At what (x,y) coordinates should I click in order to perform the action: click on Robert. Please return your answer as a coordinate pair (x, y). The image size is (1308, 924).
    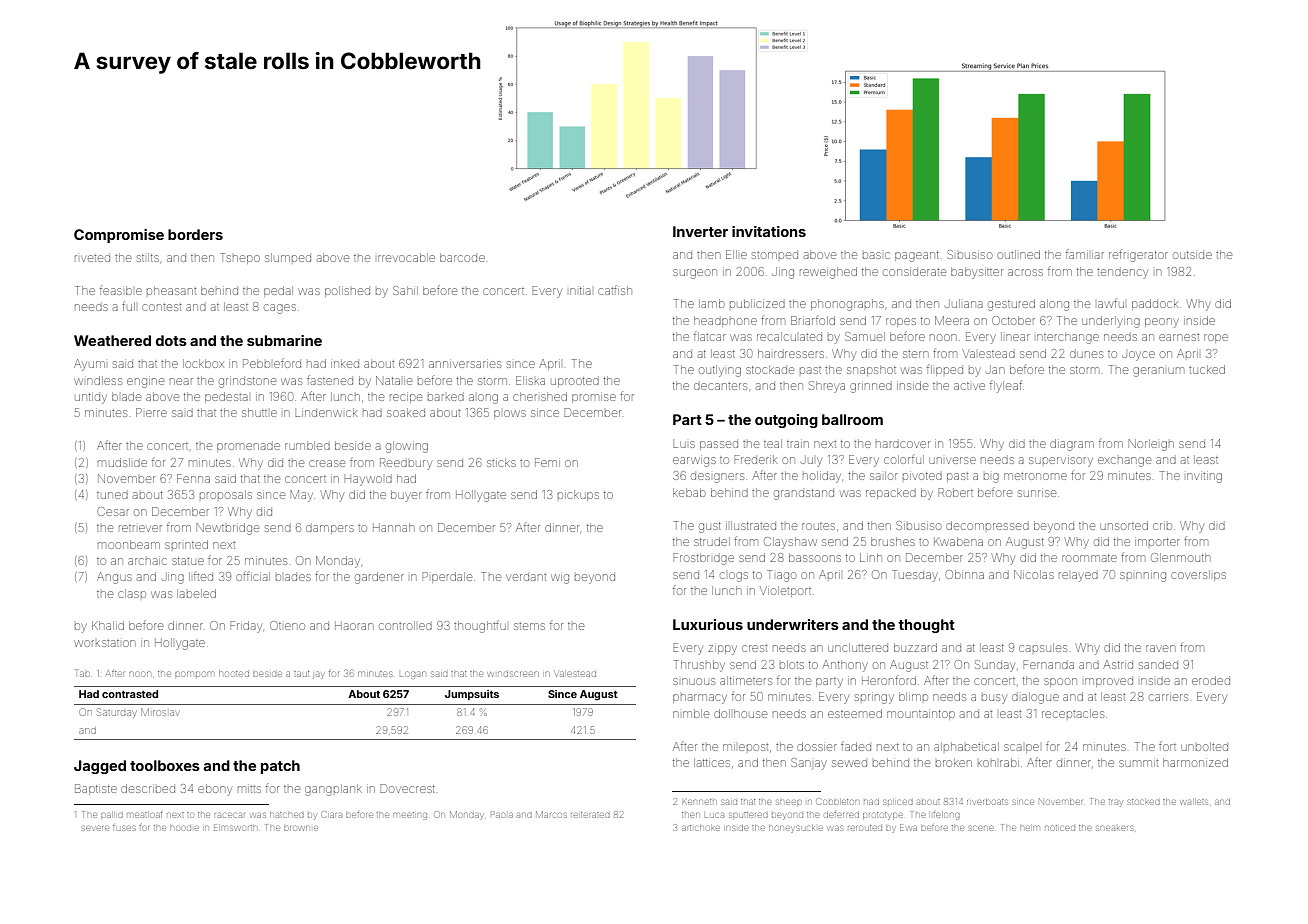
    Looking at the image, I should click on (956, 492).
